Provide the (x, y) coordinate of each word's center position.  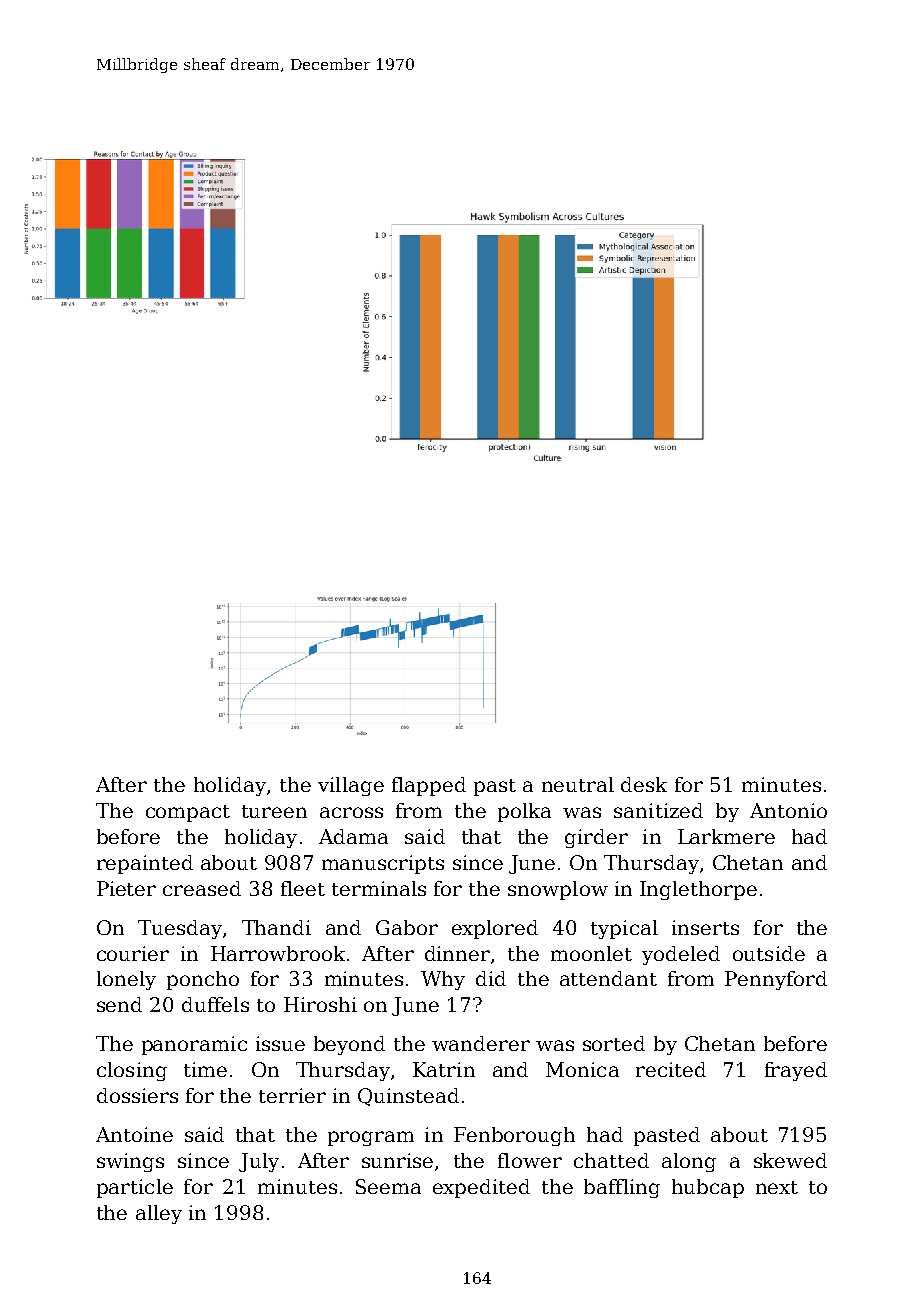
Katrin (444, 1069)
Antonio (788, 810)
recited (671, 1069)
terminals (379, 888)
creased (202, 888)
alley (159, 1214)
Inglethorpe (698, 890)
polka (524, 812)
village (351, 786)
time (205, 1069)
